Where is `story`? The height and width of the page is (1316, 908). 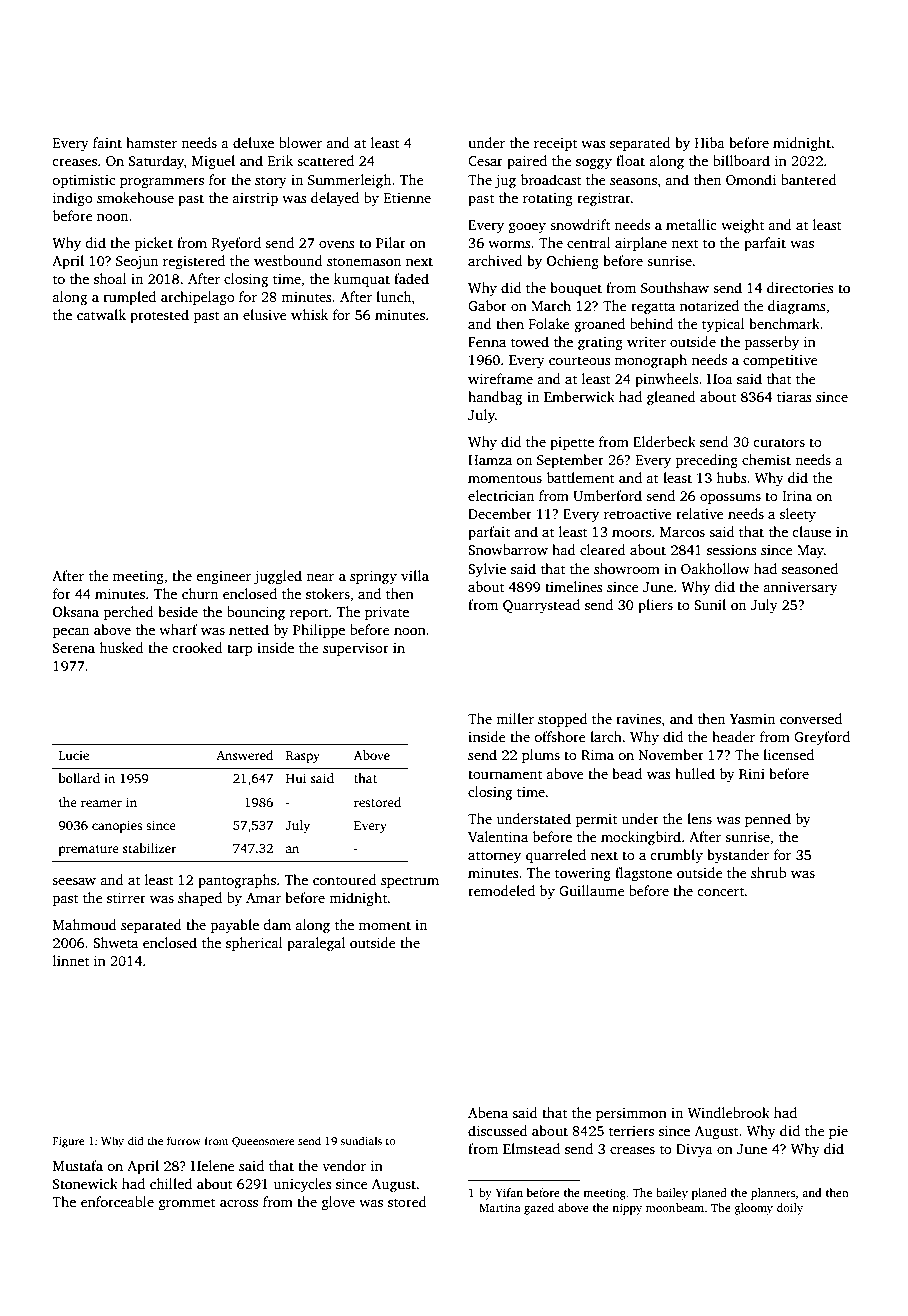
story is located at coordinates (271, 182).
